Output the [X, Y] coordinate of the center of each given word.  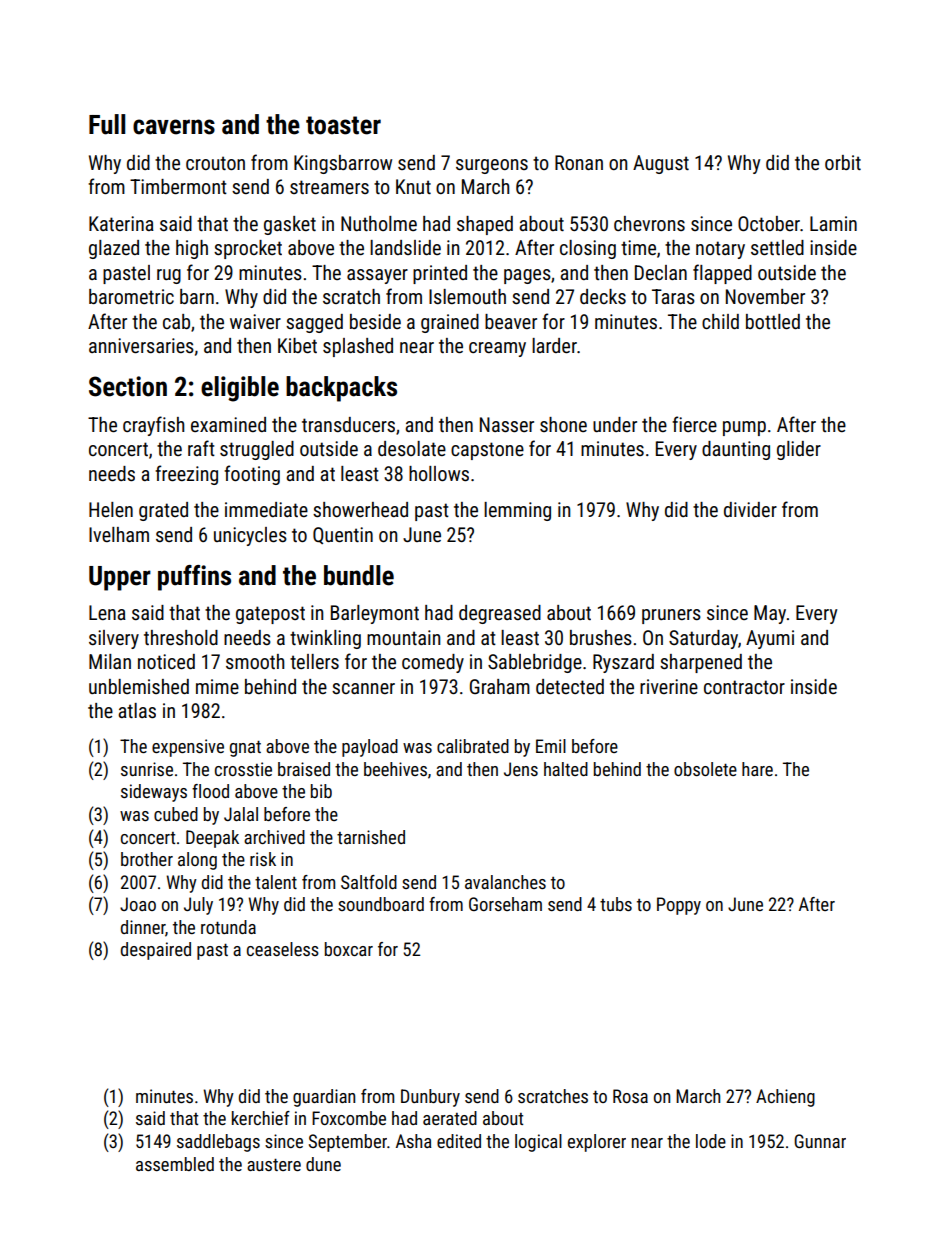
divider [750, 509]
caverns [174, 127]
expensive [188, 748]
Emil [551, 746]
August [661, 164]
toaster [343, 125]
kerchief [261, 1118]
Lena [107, 612]
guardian [324, 1098]
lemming [517, 511]
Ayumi [770, 639]
